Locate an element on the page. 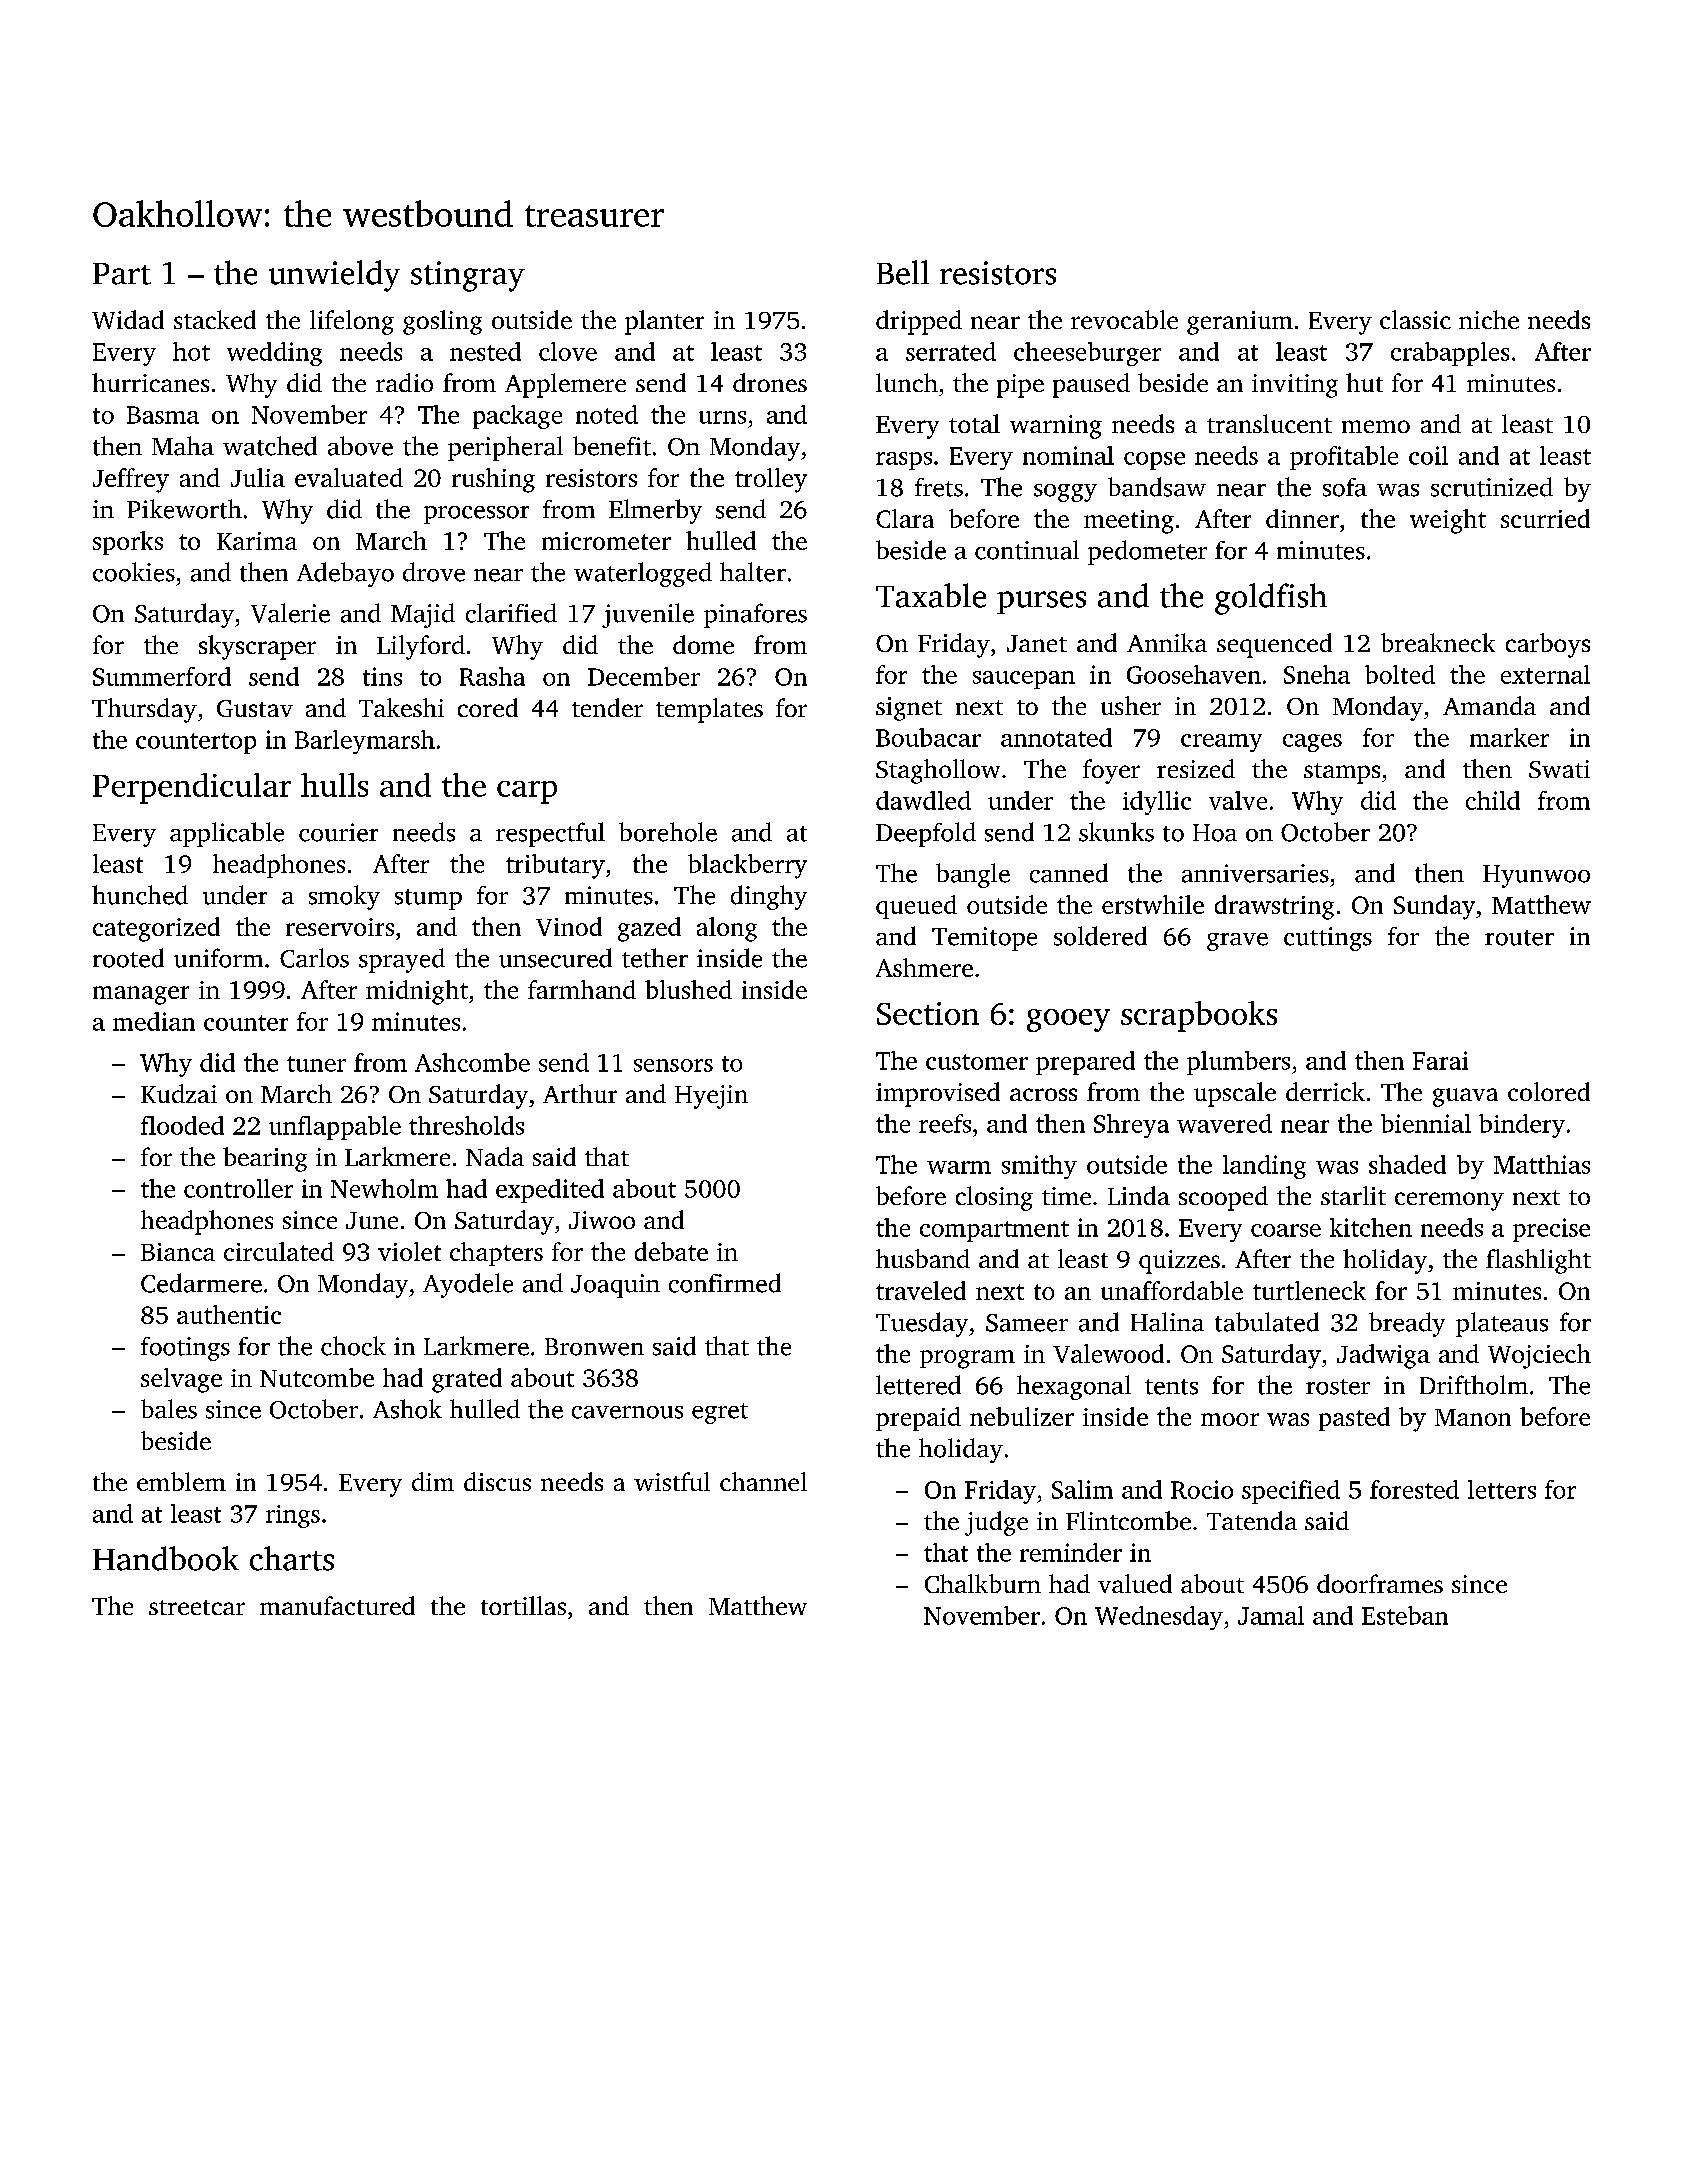 This document has width=1683, height=2178. bangle is located at coordinates (973, 875).
